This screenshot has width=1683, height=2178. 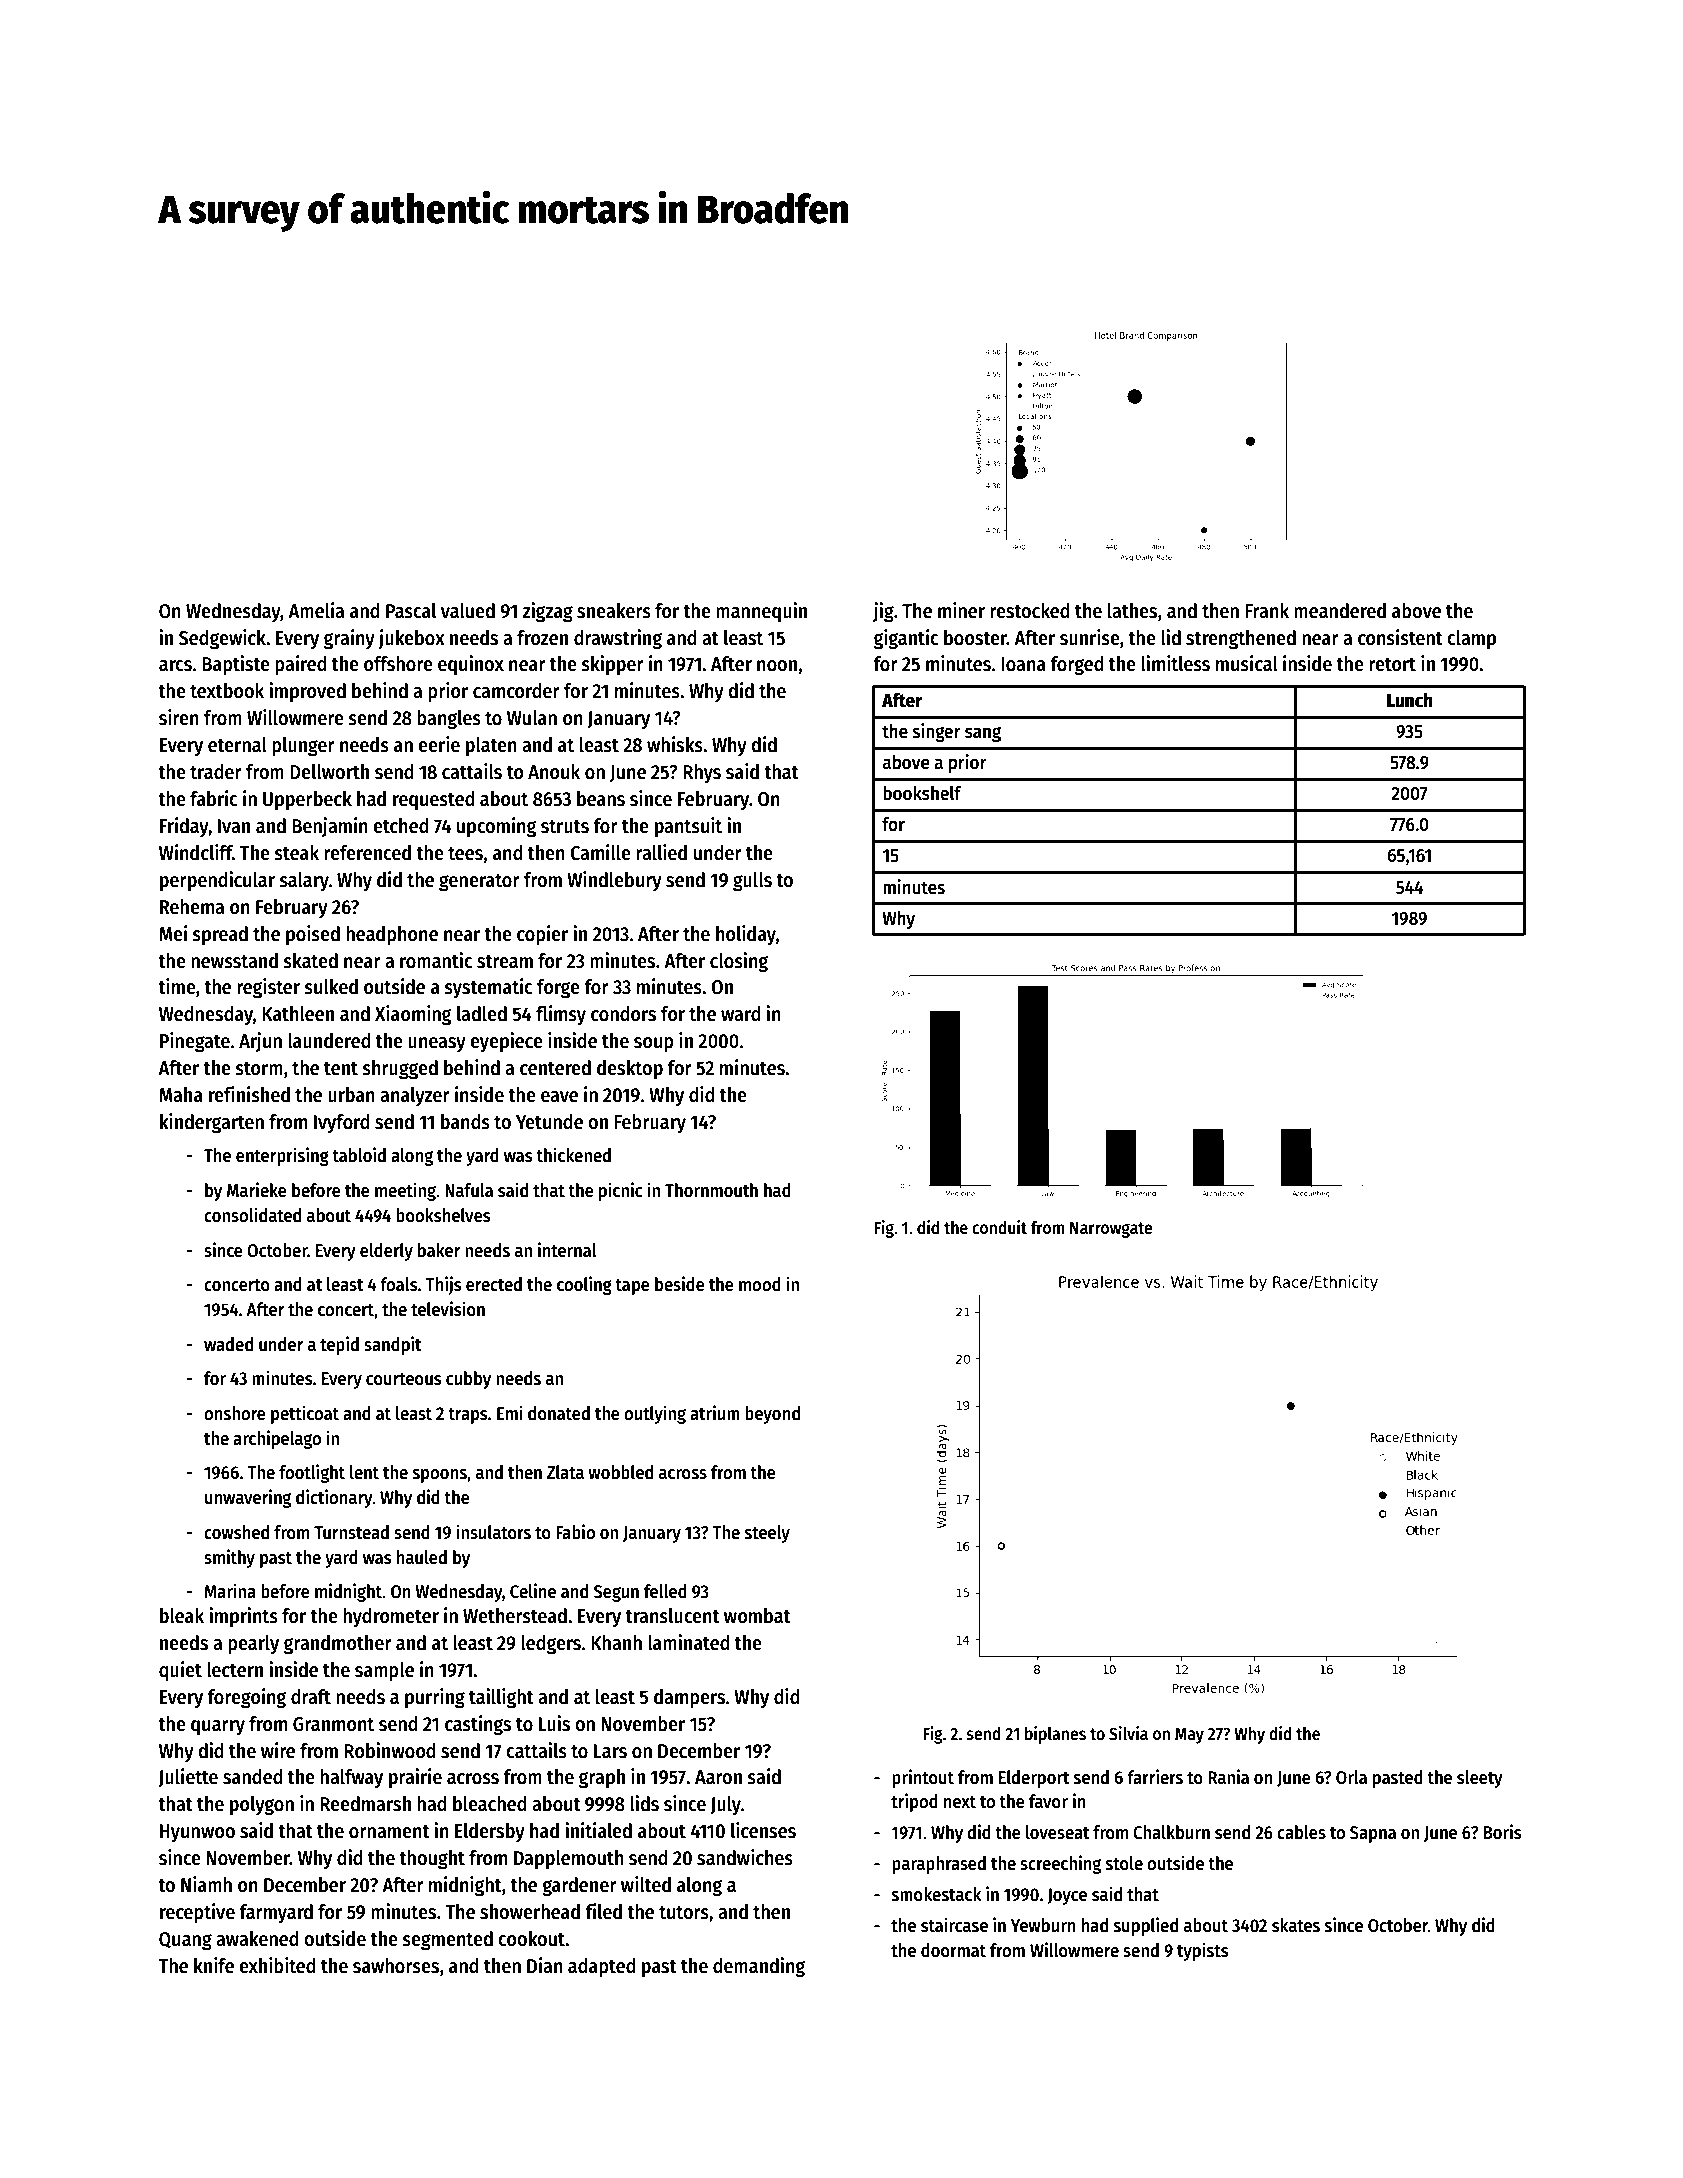 I want to click on newsstand, so click(x=234, y=961).
